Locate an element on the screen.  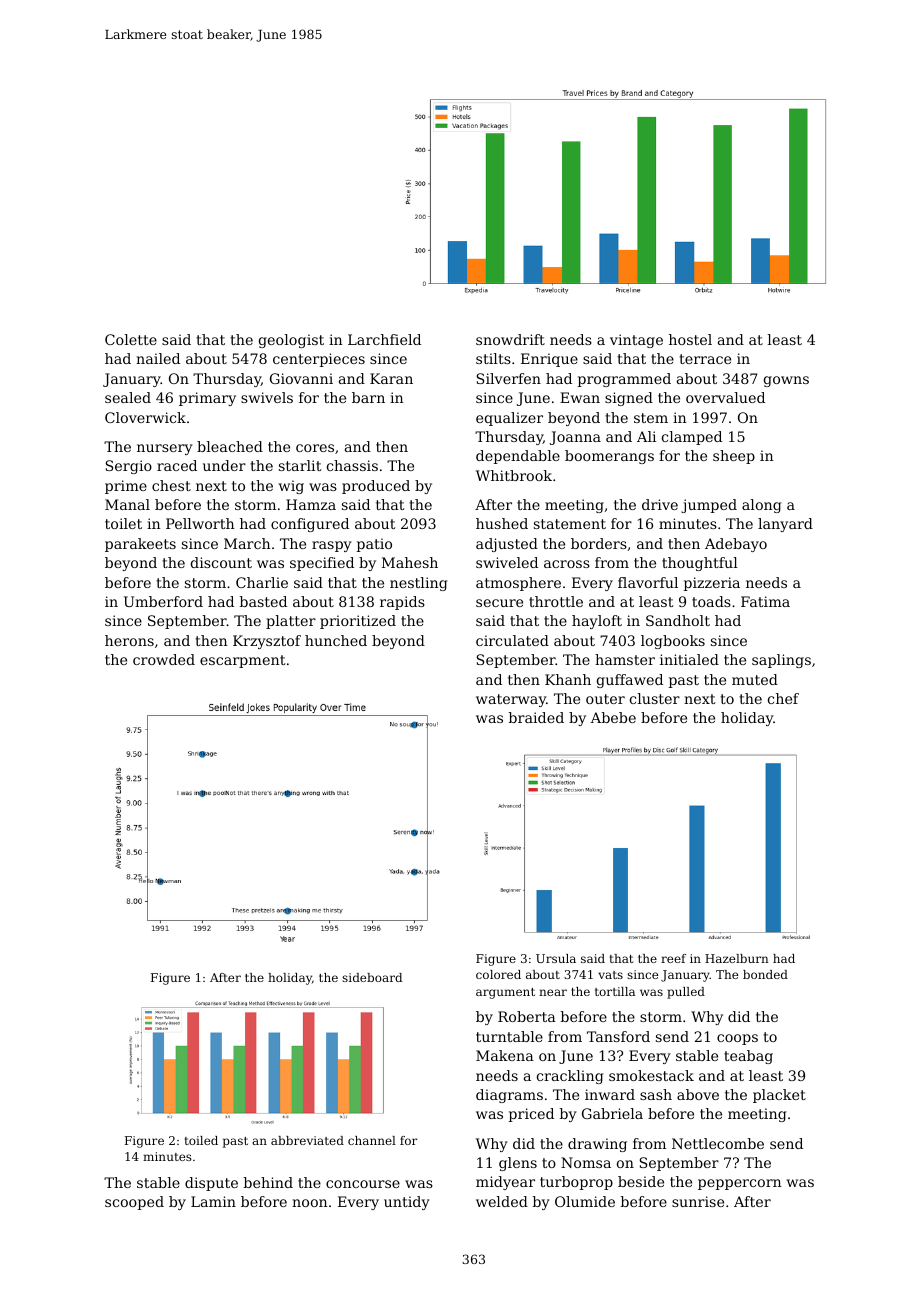
sash is located at coordinates (656, 1094).
